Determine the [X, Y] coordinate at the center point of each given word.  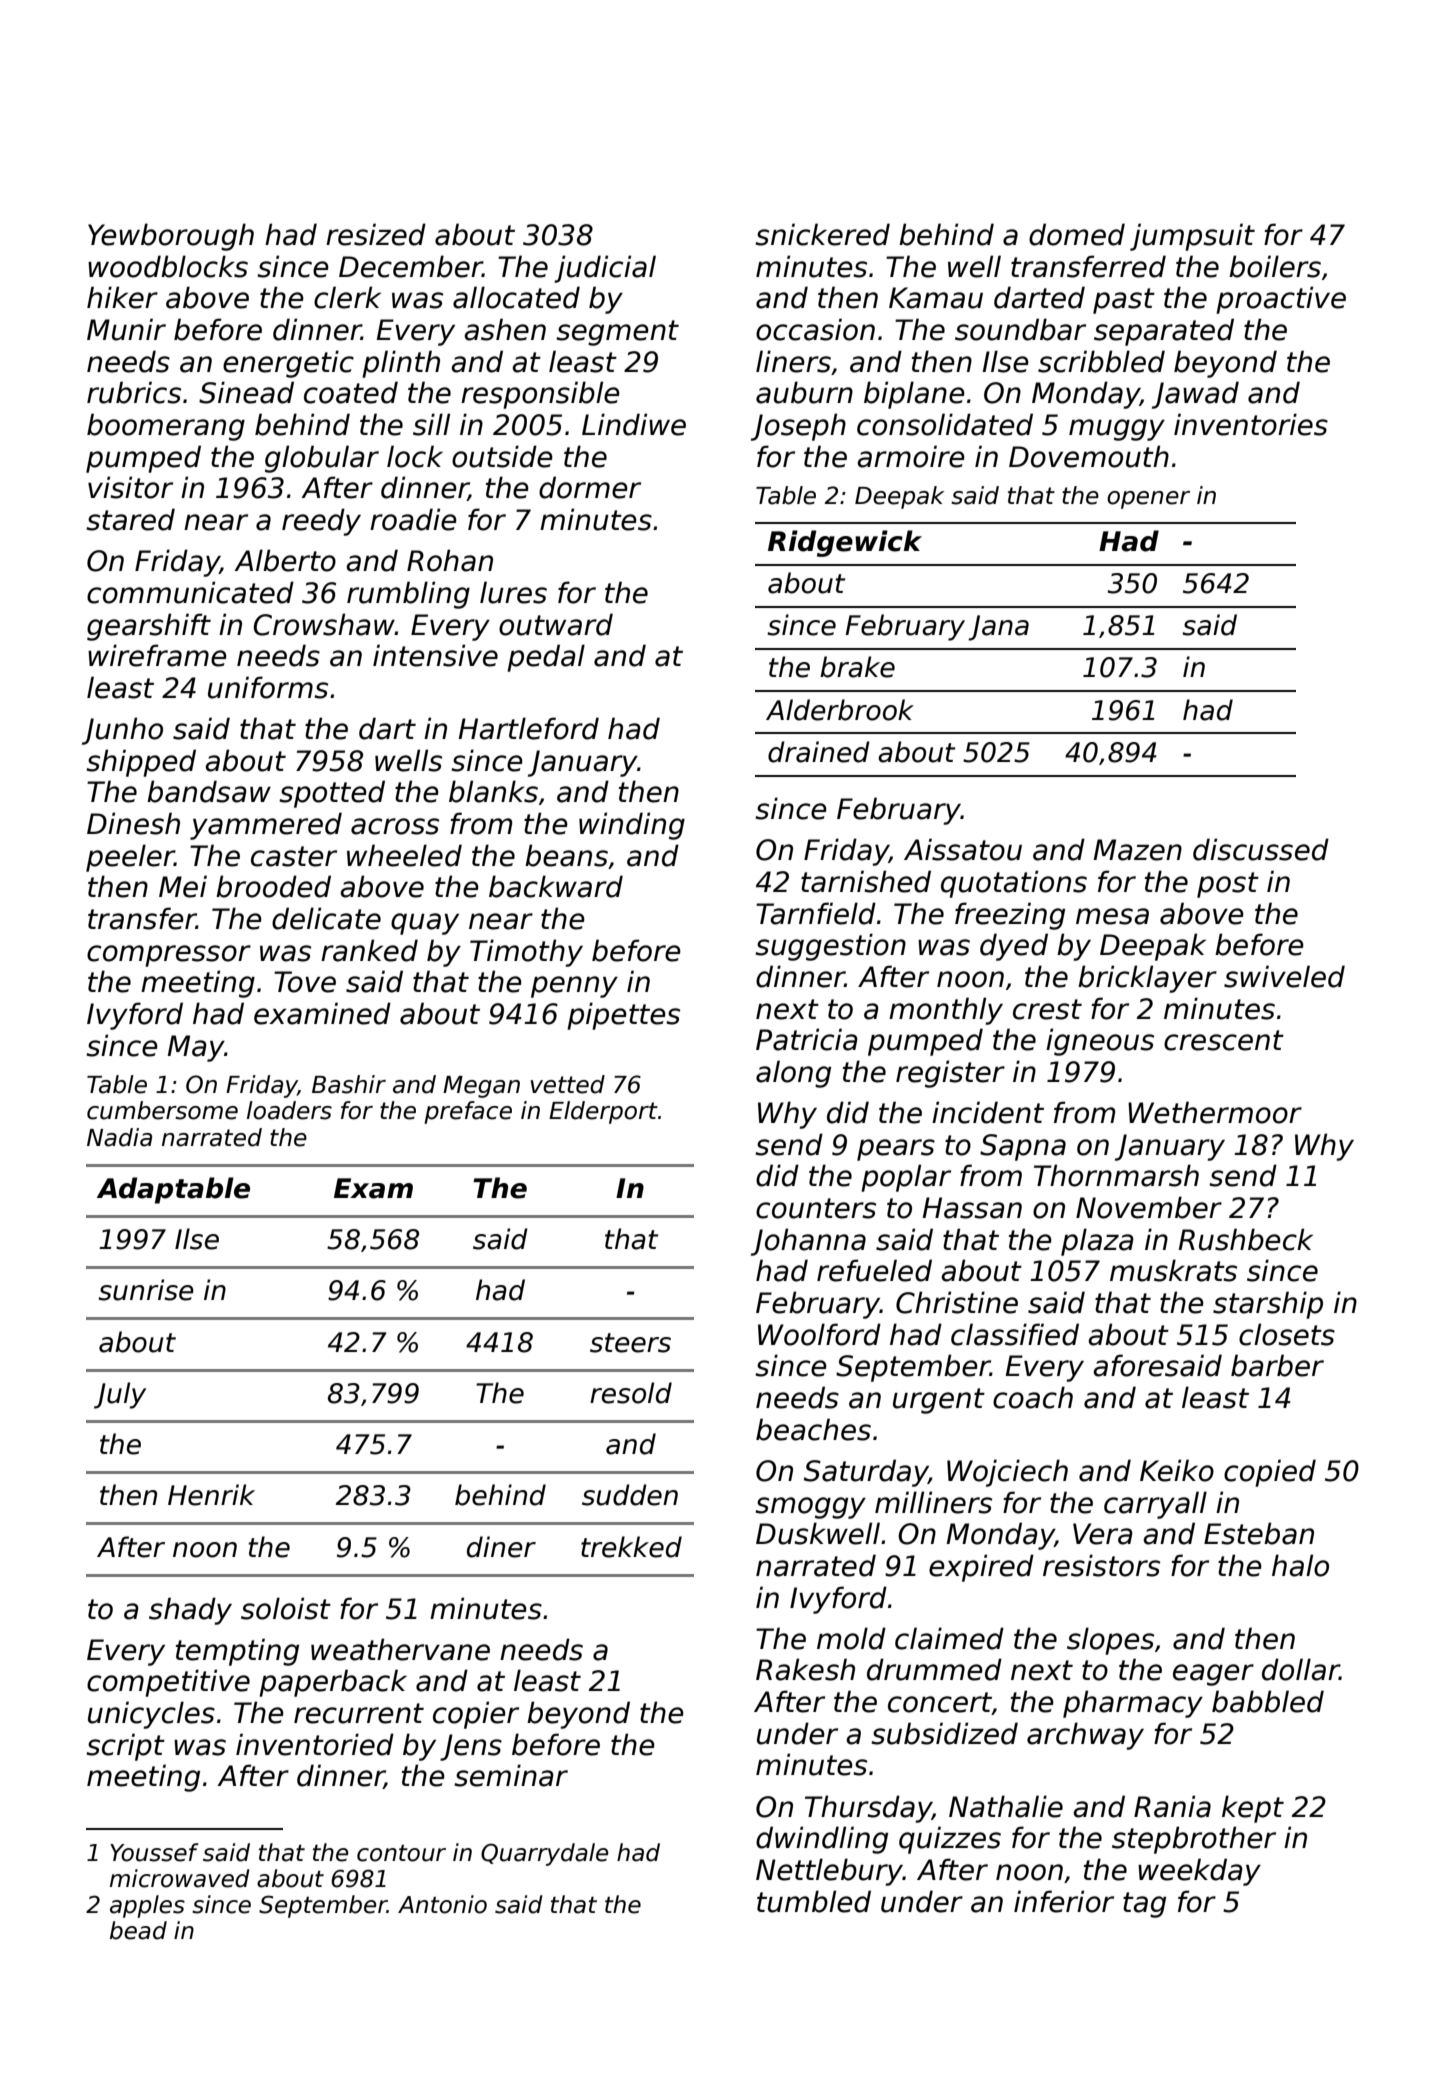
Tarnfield [816, 913]
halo [1300, 1565]
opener [1148, 500]
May [196, 1048]
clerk [347, 297]
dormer [590, 487]
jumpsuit [1192, 237]
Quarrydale [544, 1854]
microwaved [180, 1878]
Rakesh [805, 1669]
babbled [1268, 1701]
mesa [1112, 916]
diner [501, 1547]
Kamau [936, 298]
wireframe [157, 655]
